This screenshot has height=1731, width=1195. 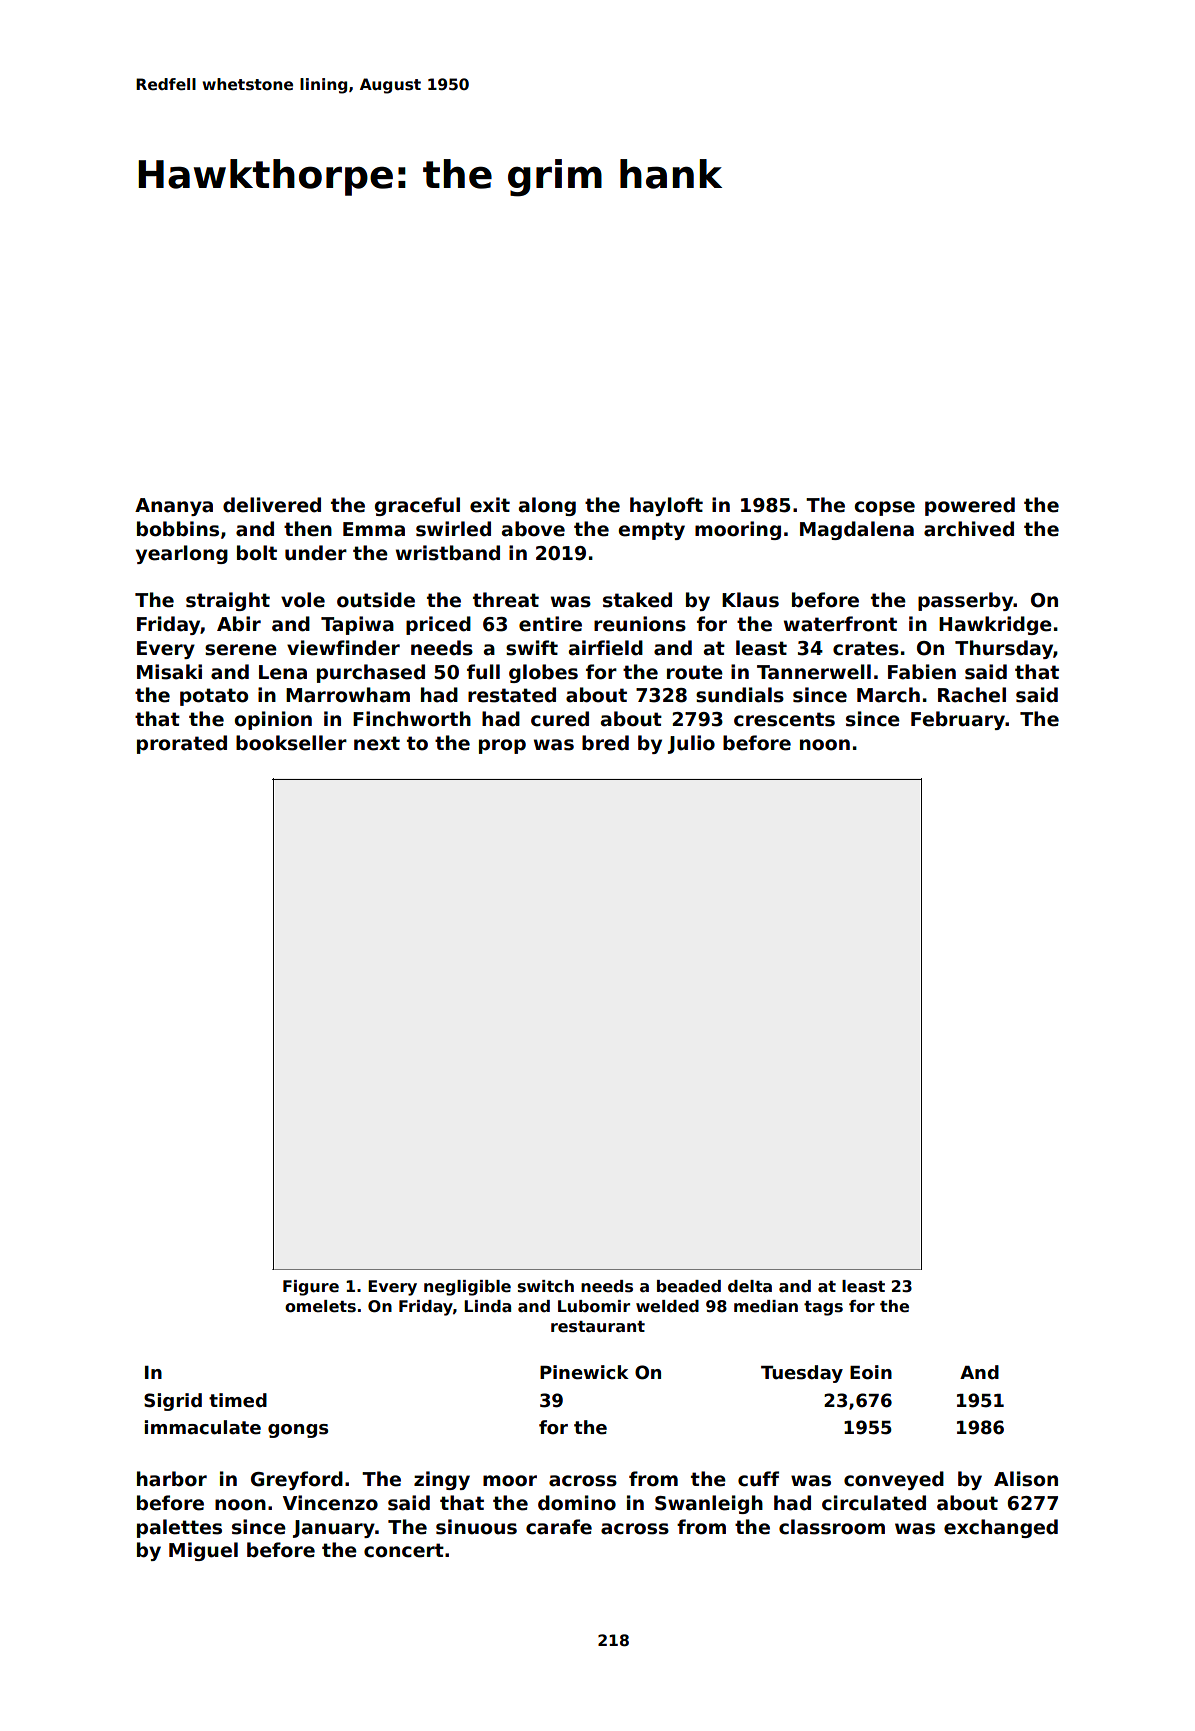 I want to click on cured, so click(x=560, y=719).
